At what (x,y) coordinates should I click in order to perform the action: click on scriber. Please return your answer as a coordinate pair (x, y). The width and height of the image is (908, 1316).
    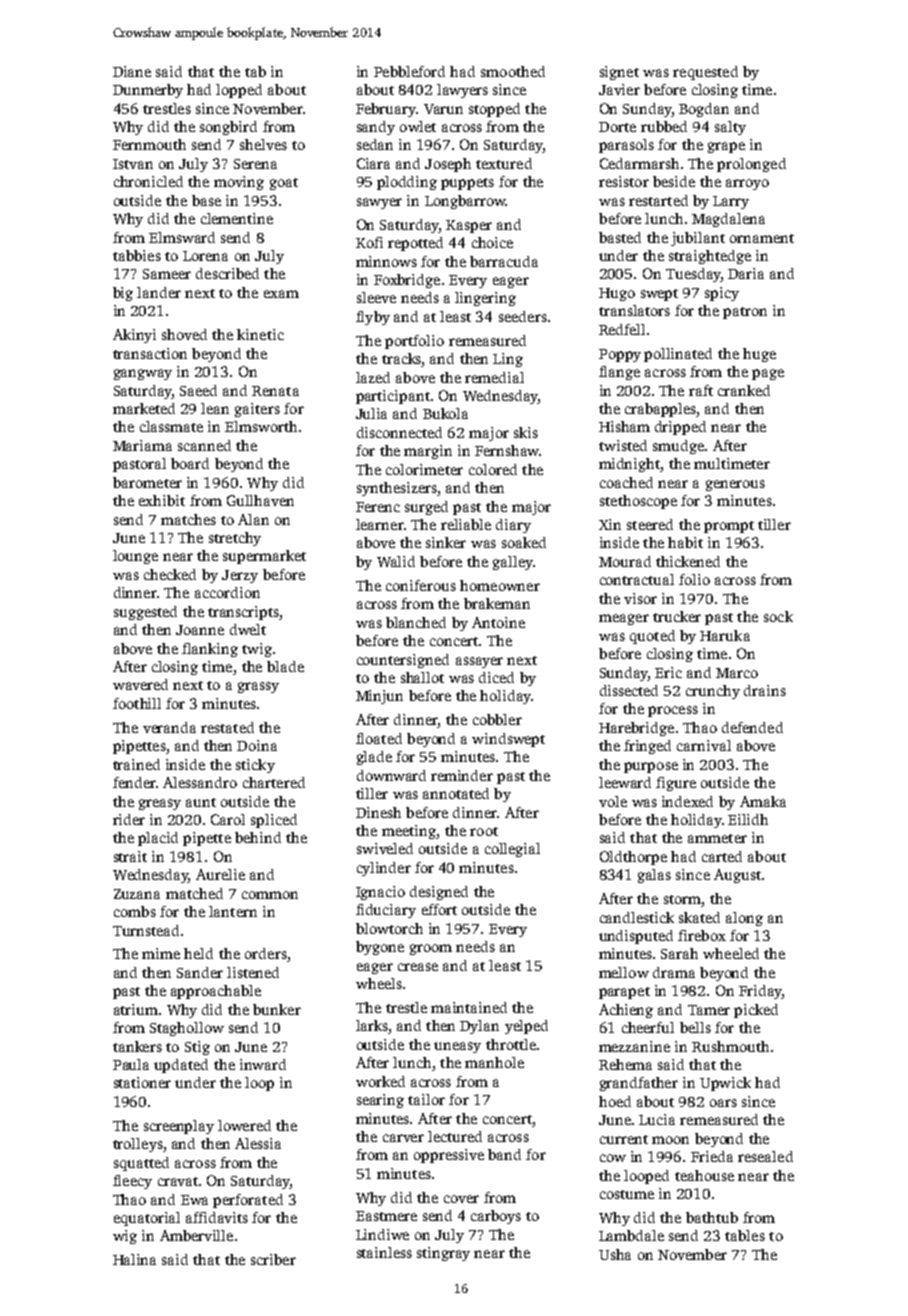
    Looking at the image, I should click on (273, 1259).
